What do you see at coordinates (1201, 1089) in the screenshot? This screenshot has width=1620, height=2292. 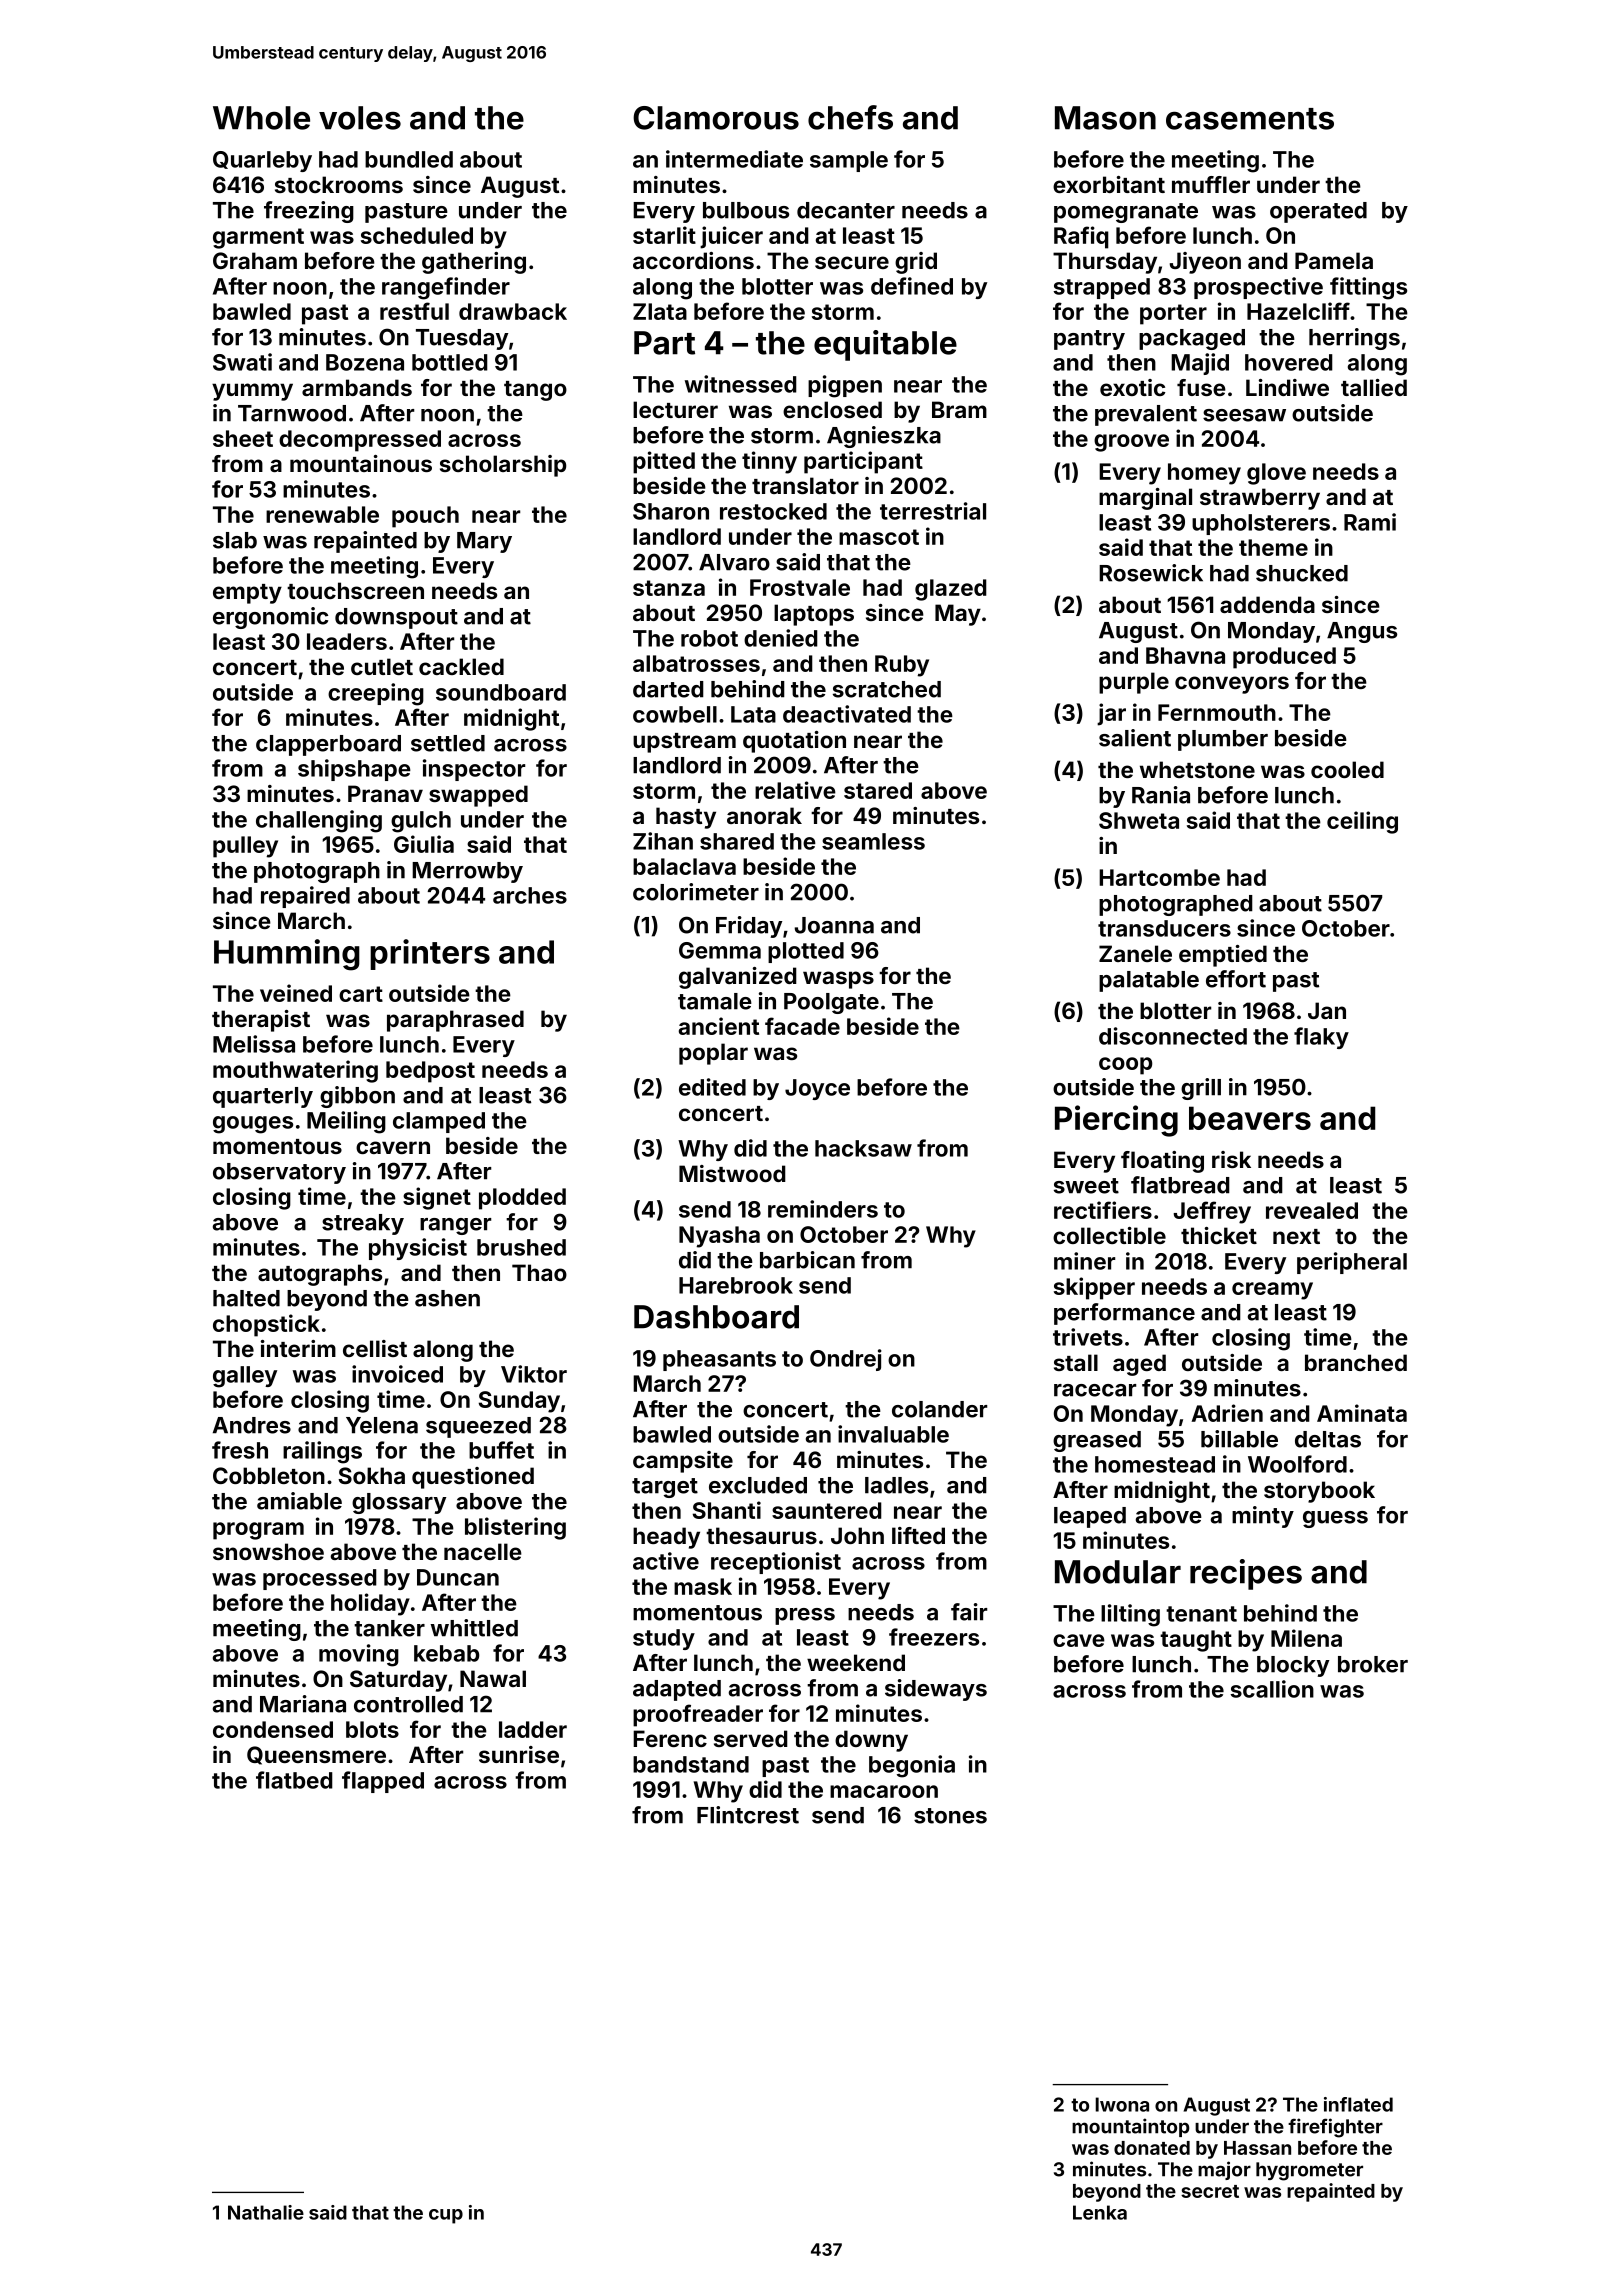 I see `grill` at bounding box center [1201, 1089].
